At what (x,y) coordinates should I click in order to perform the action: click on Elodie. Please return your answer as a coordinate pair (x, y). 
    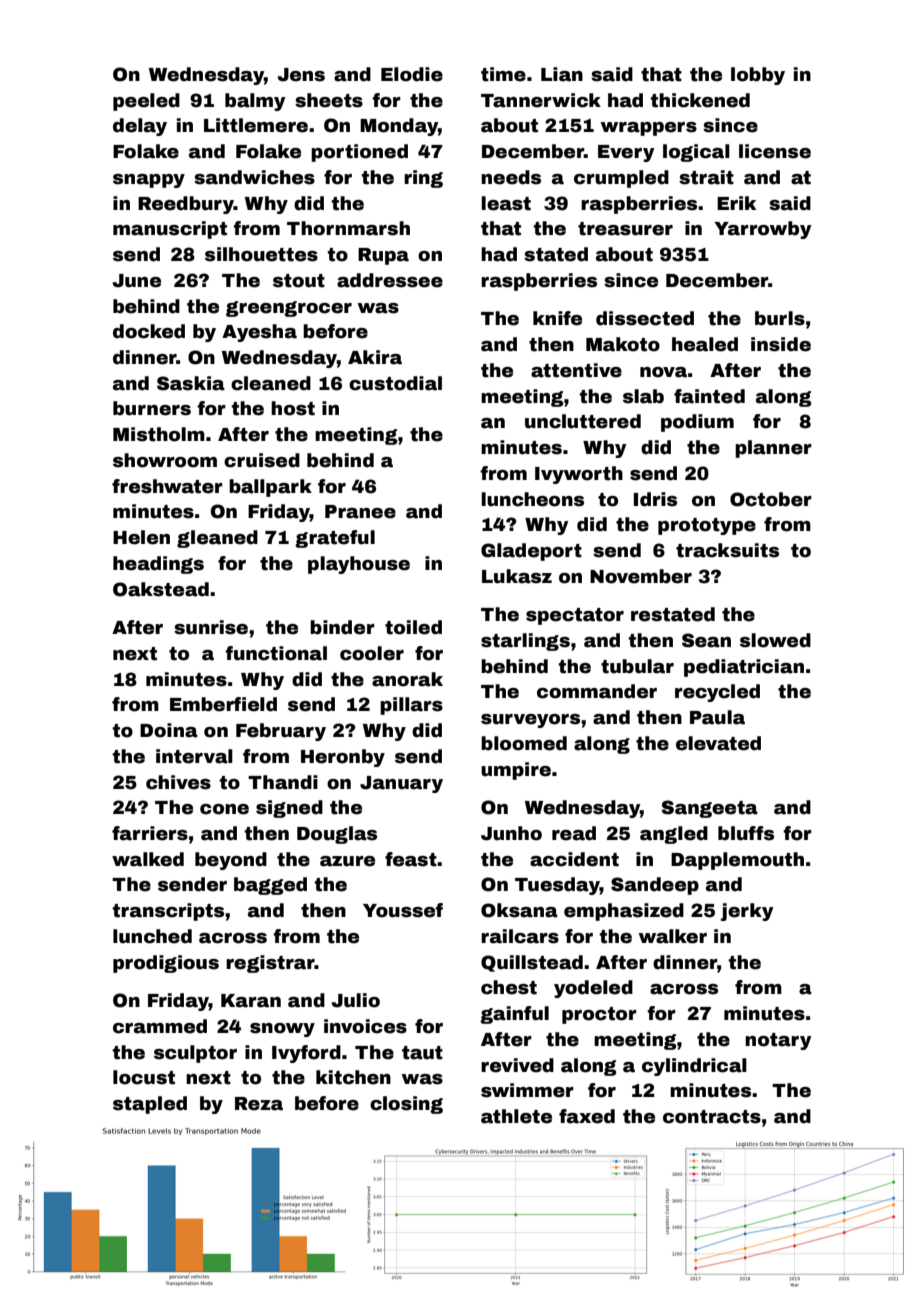
    Looking at the image, I should click on (412, 74).
